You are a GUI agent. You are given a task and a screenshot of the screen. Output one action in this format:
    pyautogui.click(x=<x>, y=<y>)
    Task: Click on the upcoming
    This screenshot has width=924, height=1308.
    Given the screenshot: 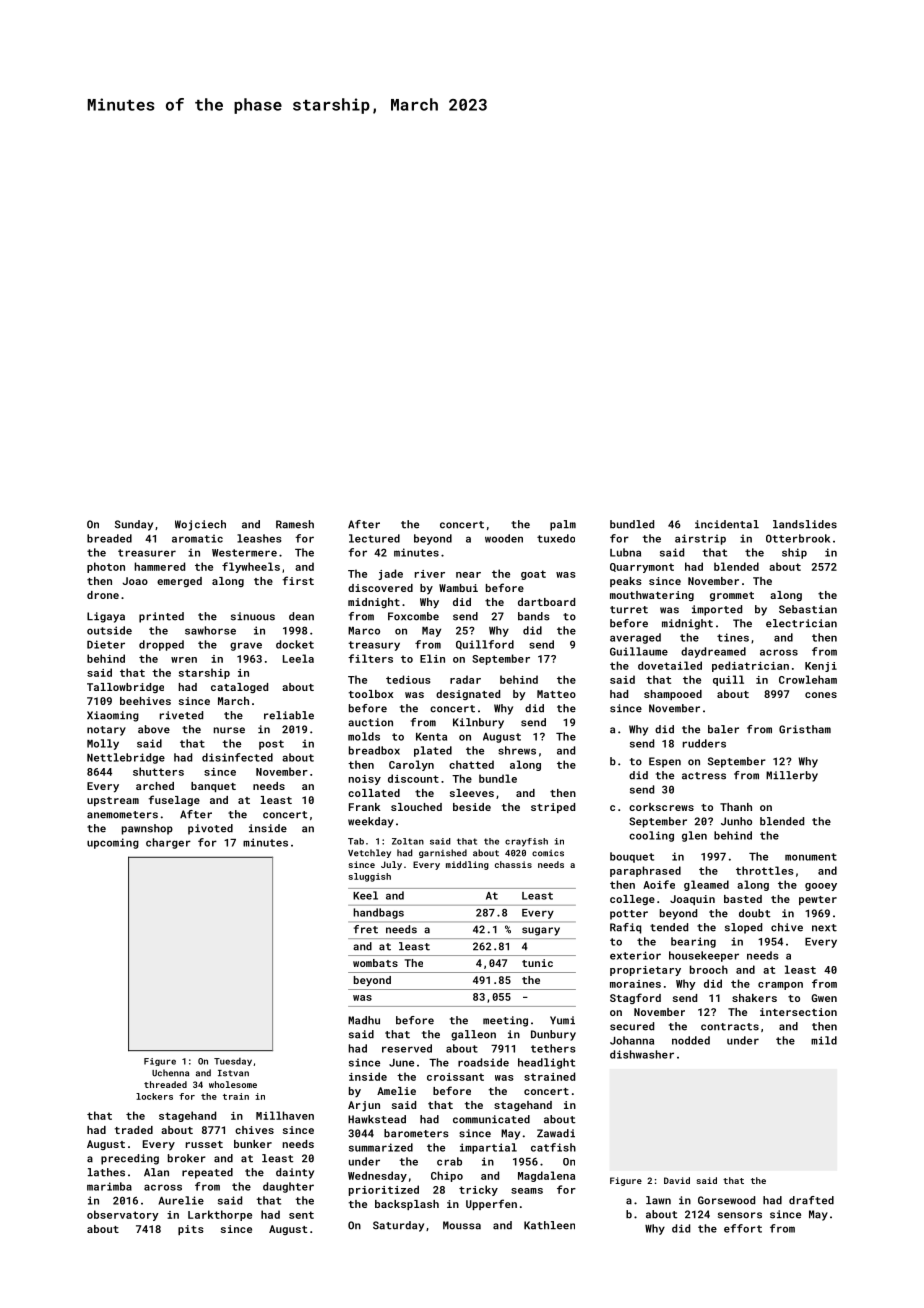 What is the action you would take?
    pyautogui.click(x=113, y=843)
